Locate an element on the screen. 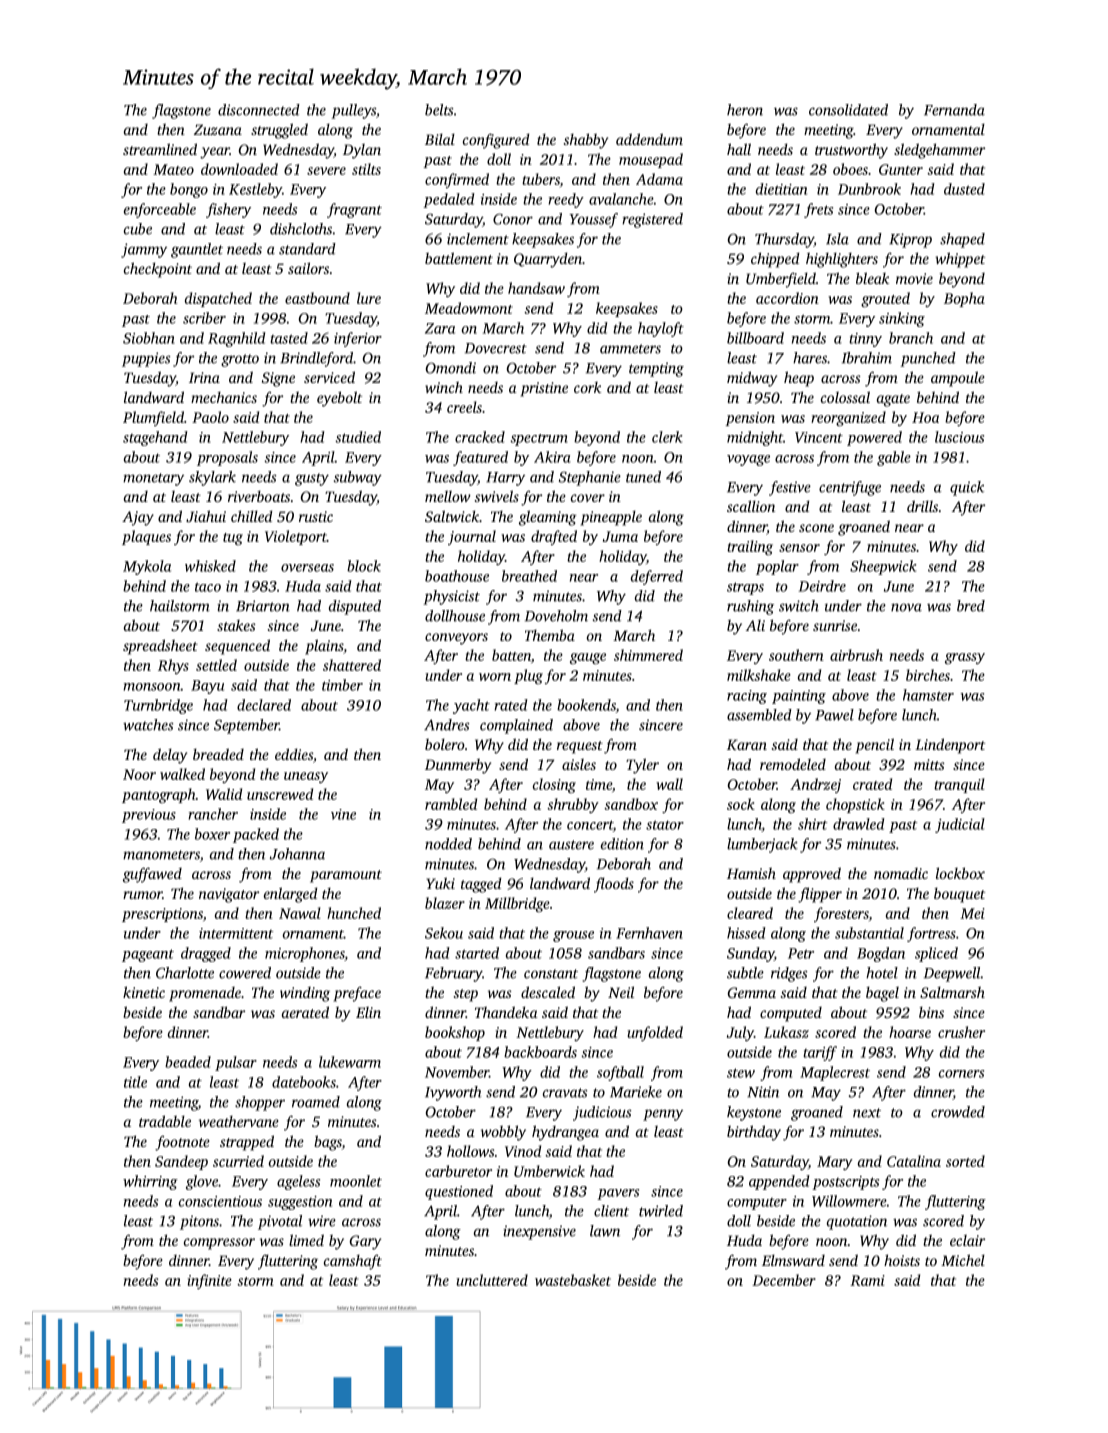 Image resolution: width=1108 pixels, height=1433 pixels. remodeled is located at coordinates (793, 764).
